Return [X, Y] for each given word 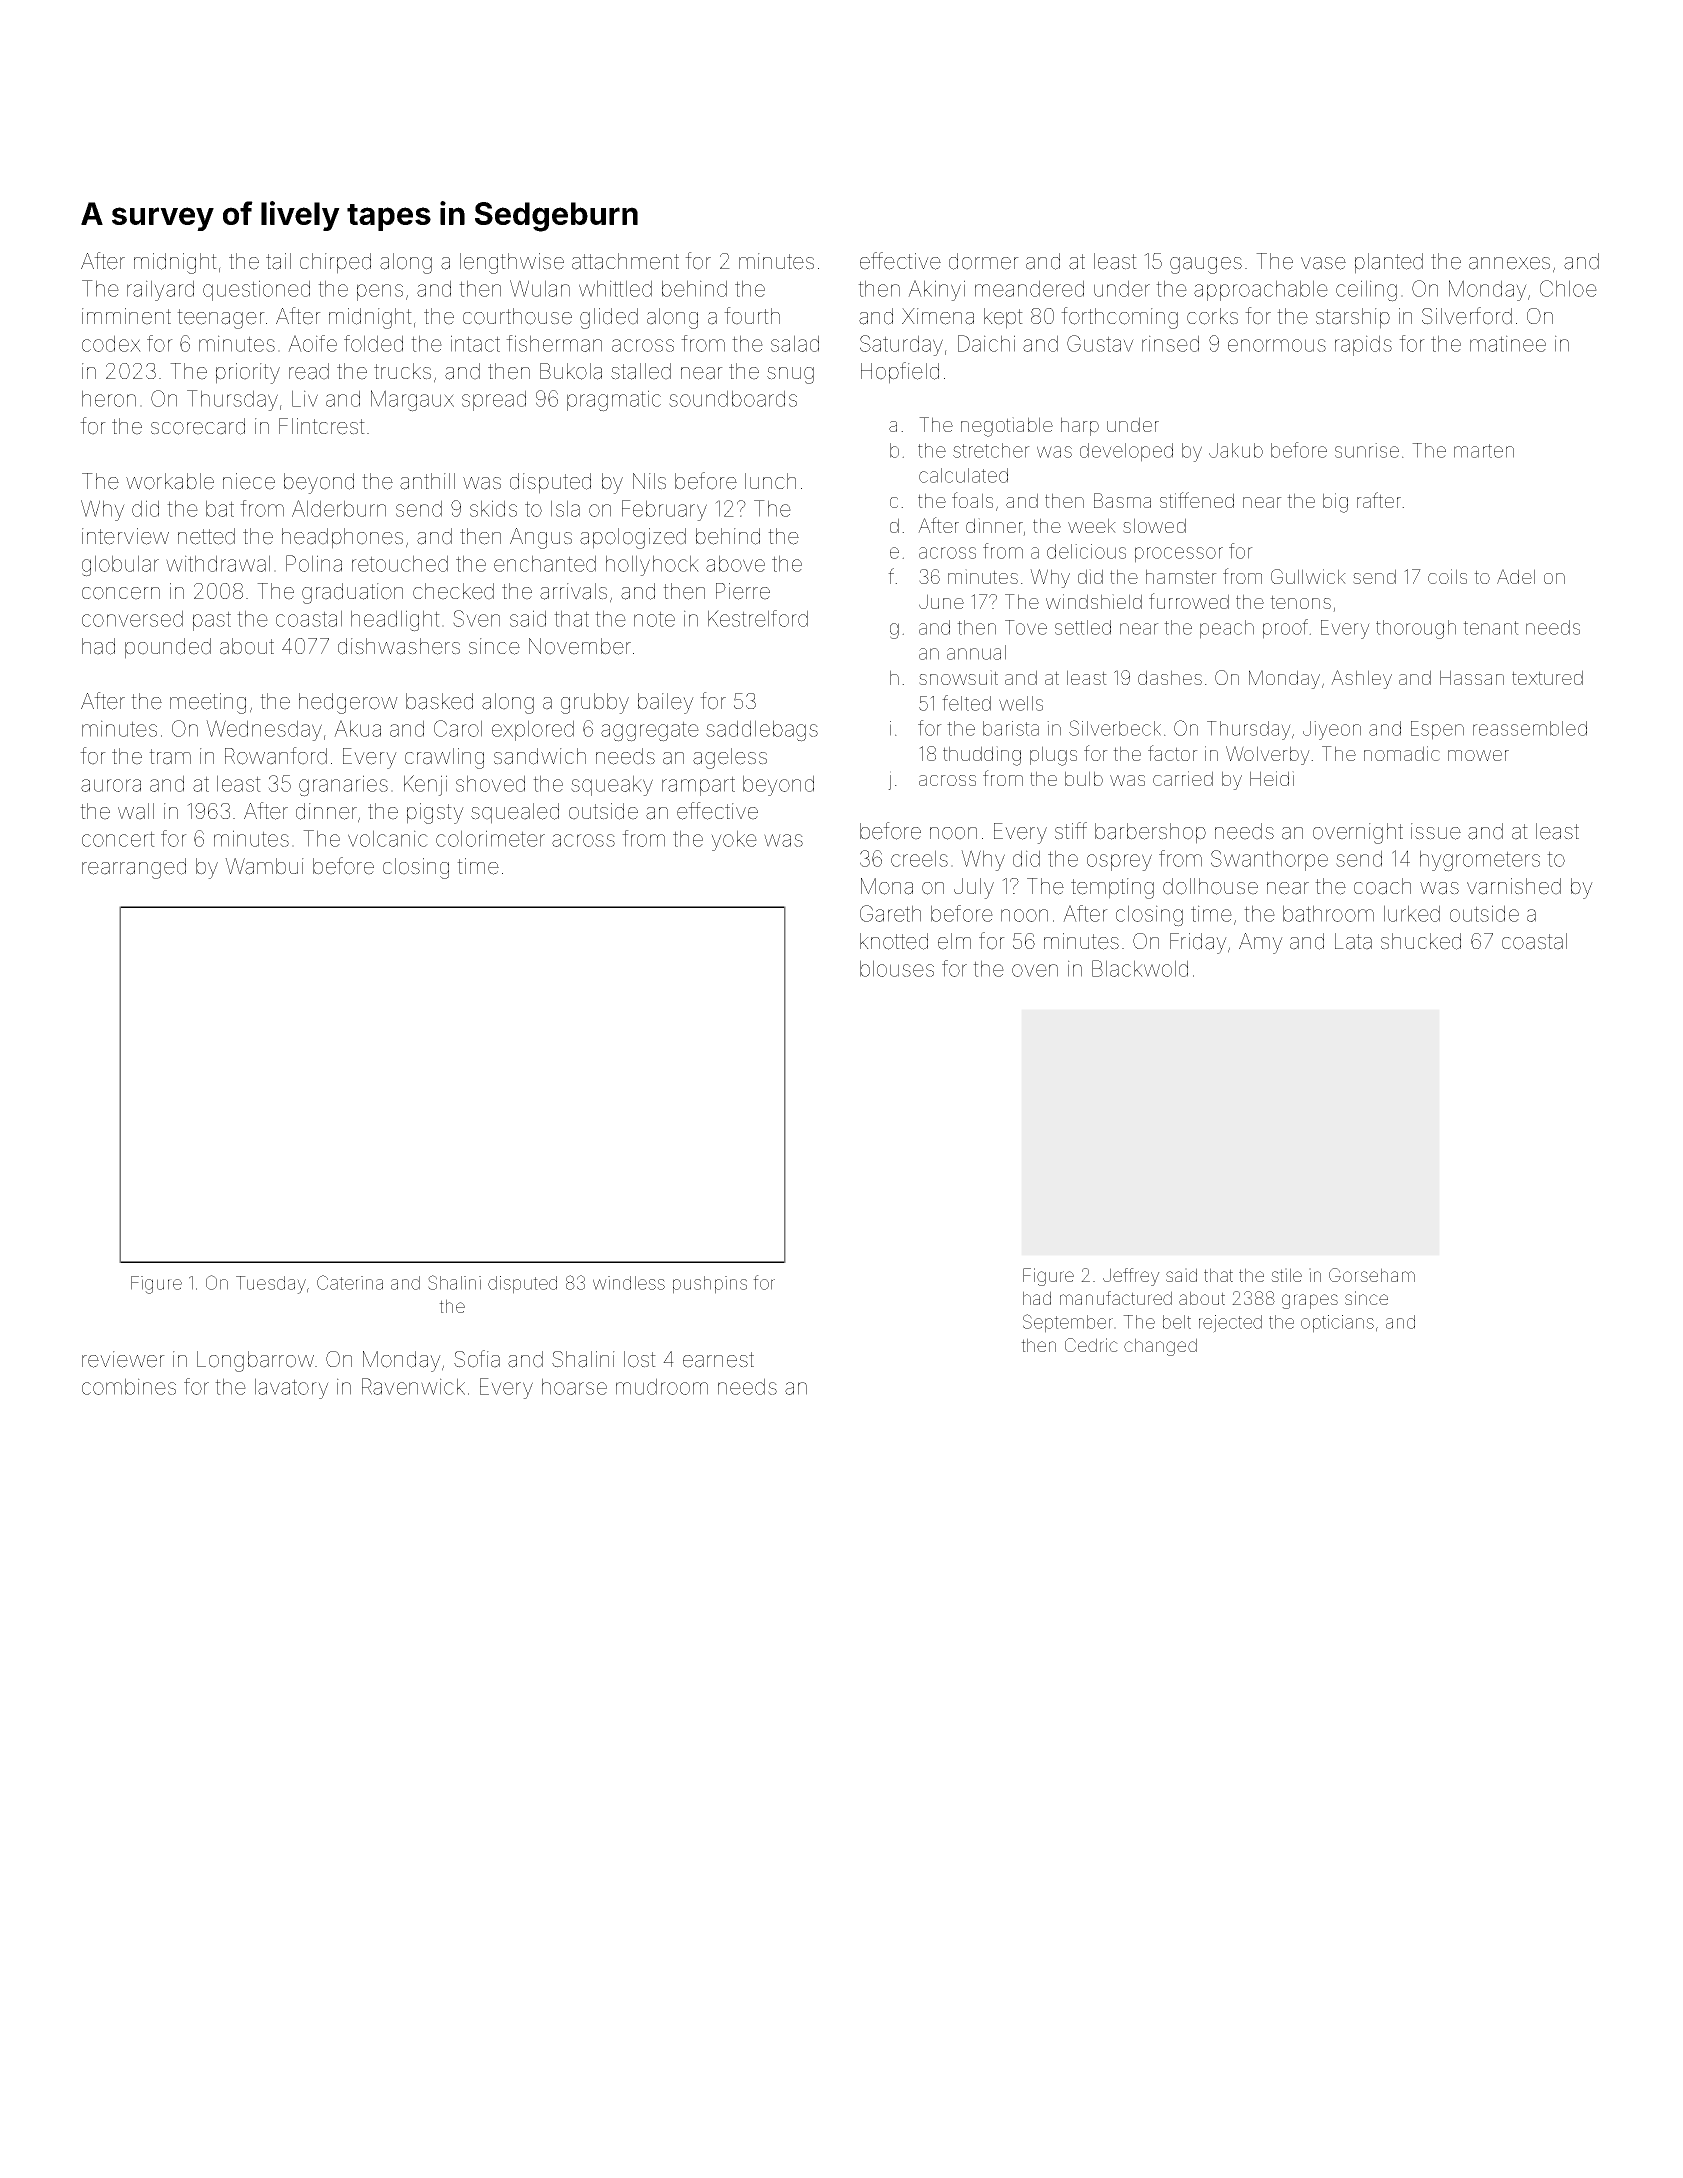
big [1335, 503]
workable [170, 481]
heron [109, 398]
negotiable [1007, 427]
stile [1286, 1275]
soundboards [733, 398]
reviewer [123, 1359]
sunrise [1367, 450]
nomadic [1402, 753]
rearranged [134, 868]
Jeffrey [1131, 1277]
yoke [734, 840]
